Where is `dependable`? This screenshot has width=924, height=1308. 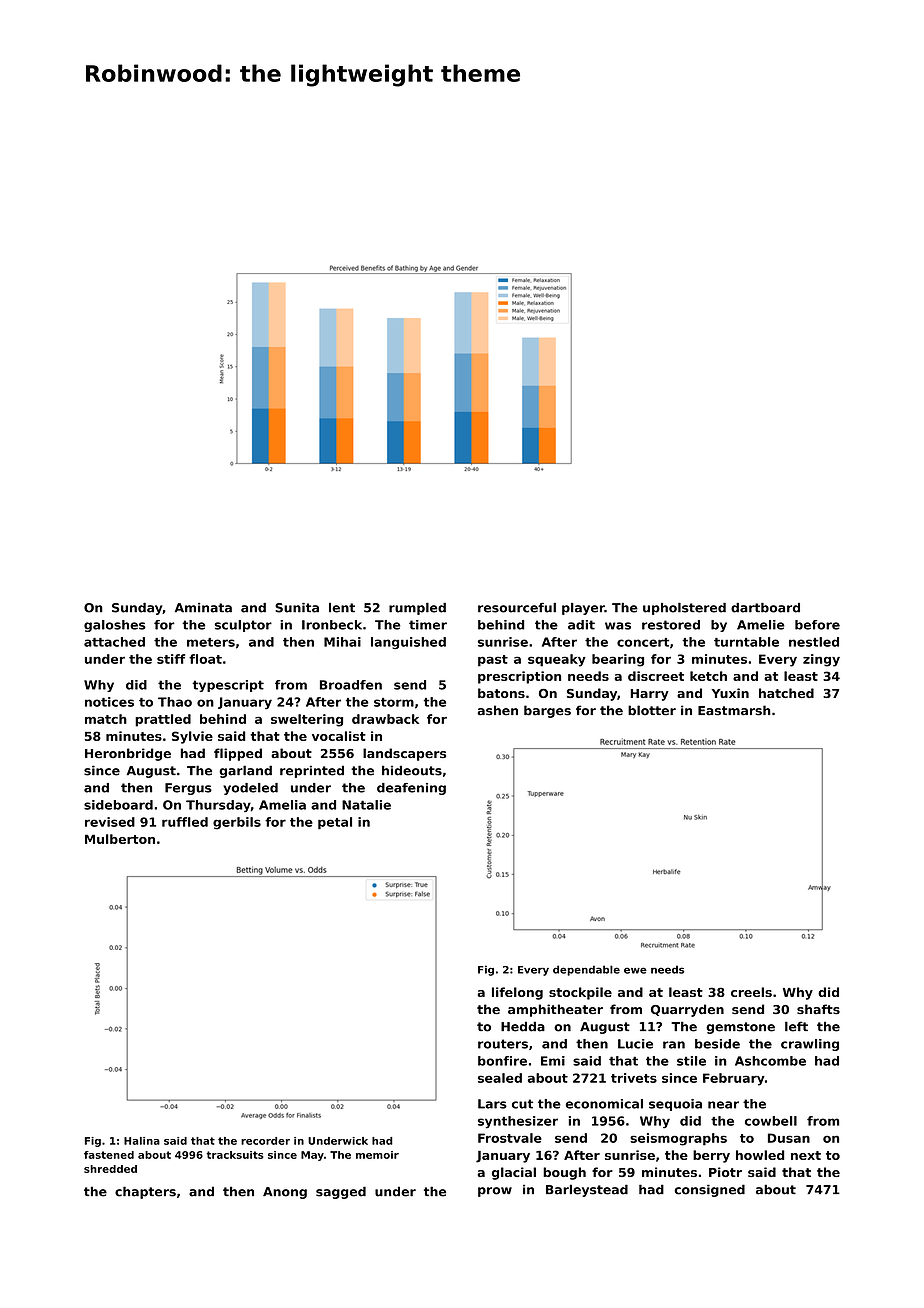
dependable is located at coordinates (586, 970).
